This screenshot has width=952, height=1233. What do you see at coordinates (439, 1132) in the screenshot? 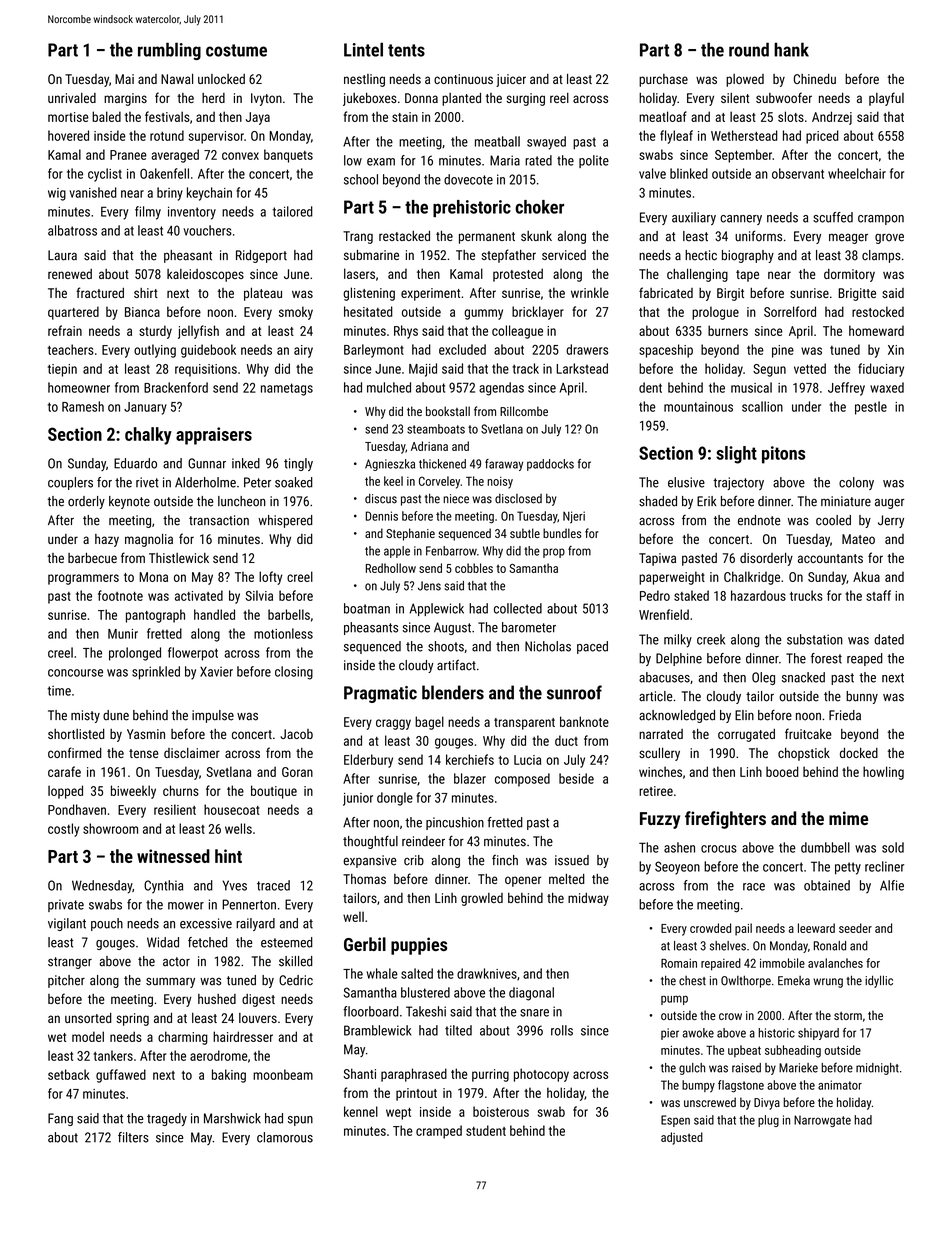
I see `cramped` at bounding box center [439, 1132].
